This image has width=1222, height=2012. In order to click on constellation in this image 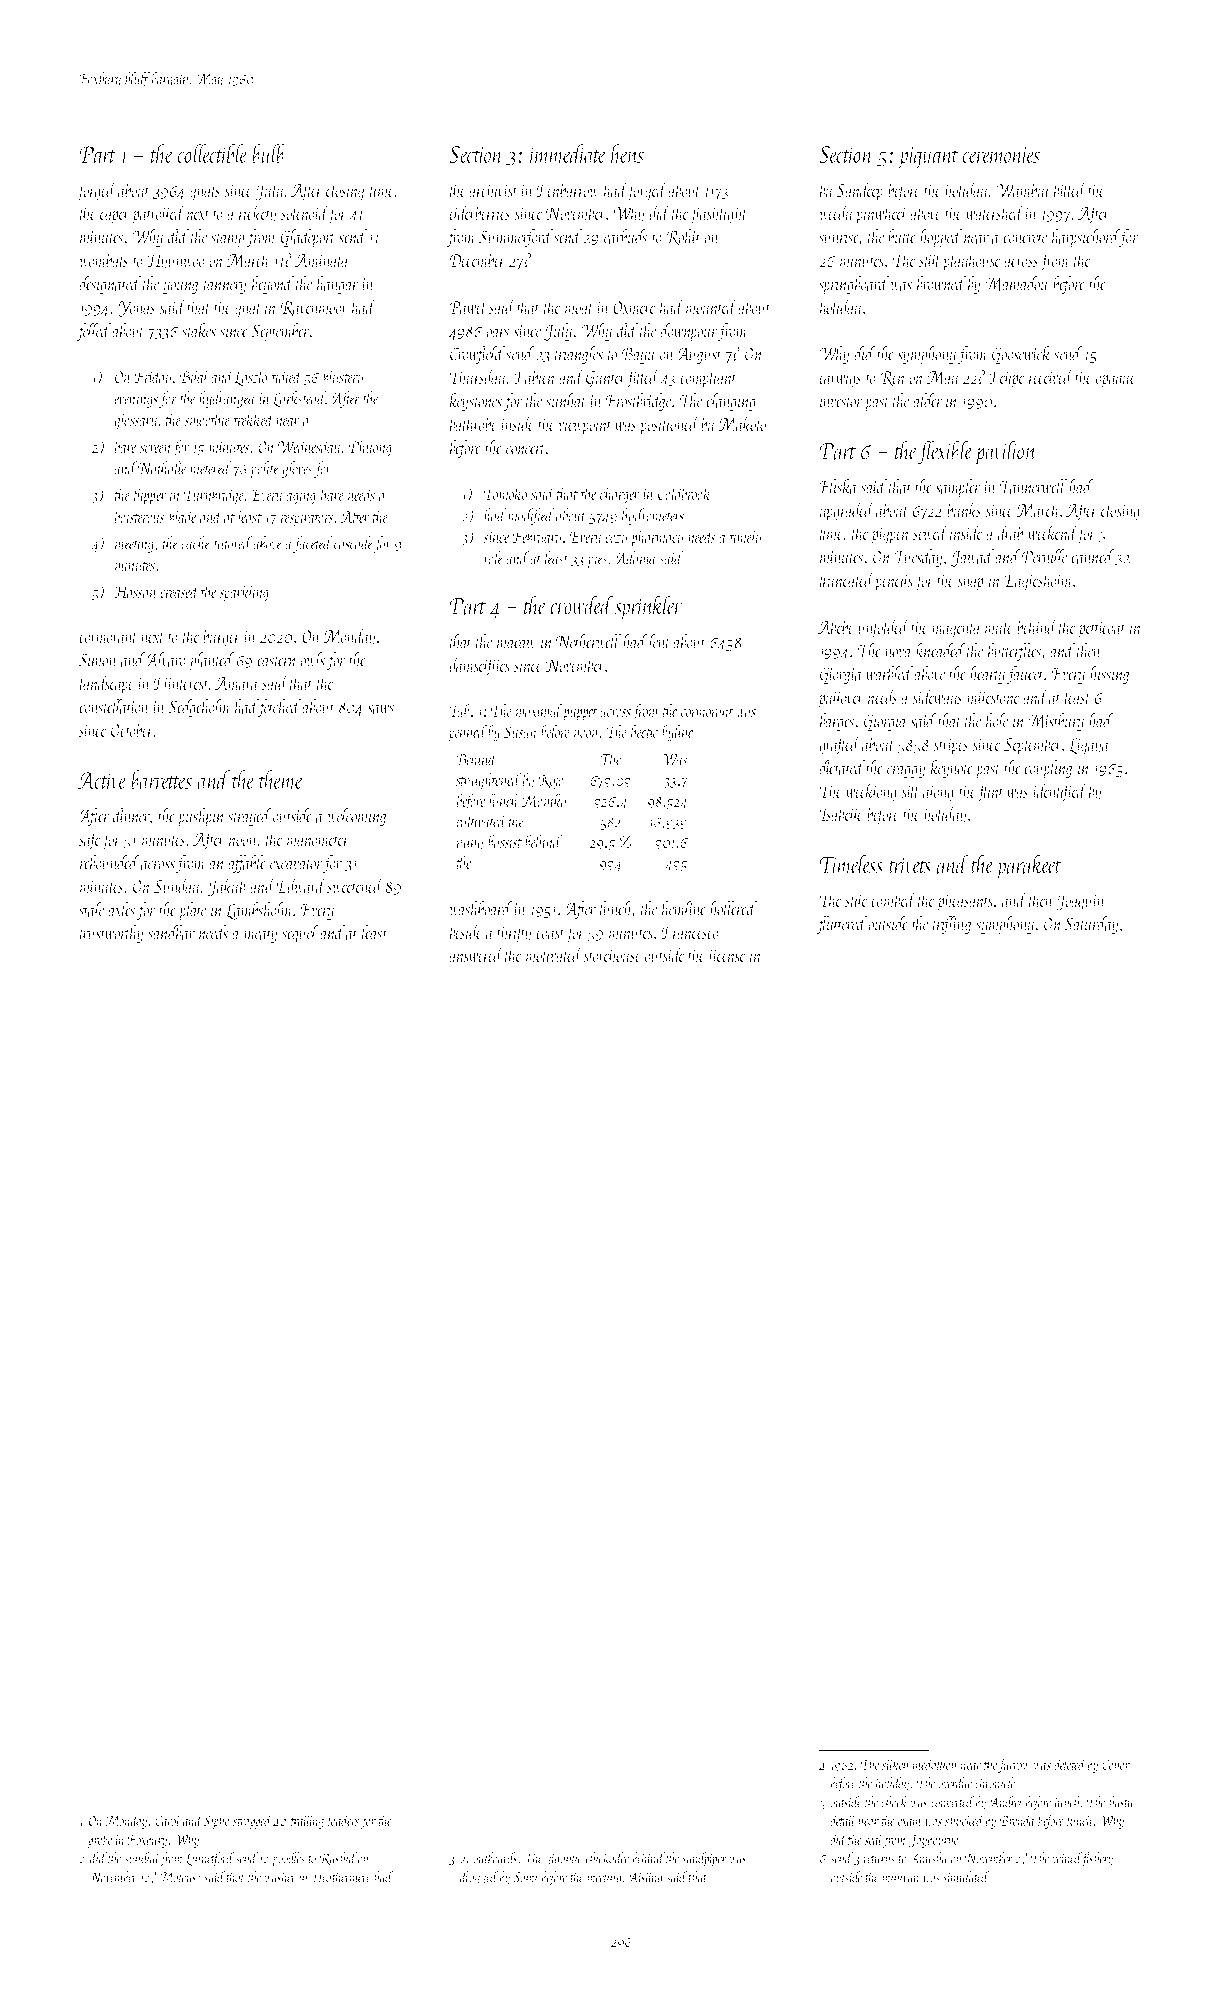, I will do `click(114, 706)`.
